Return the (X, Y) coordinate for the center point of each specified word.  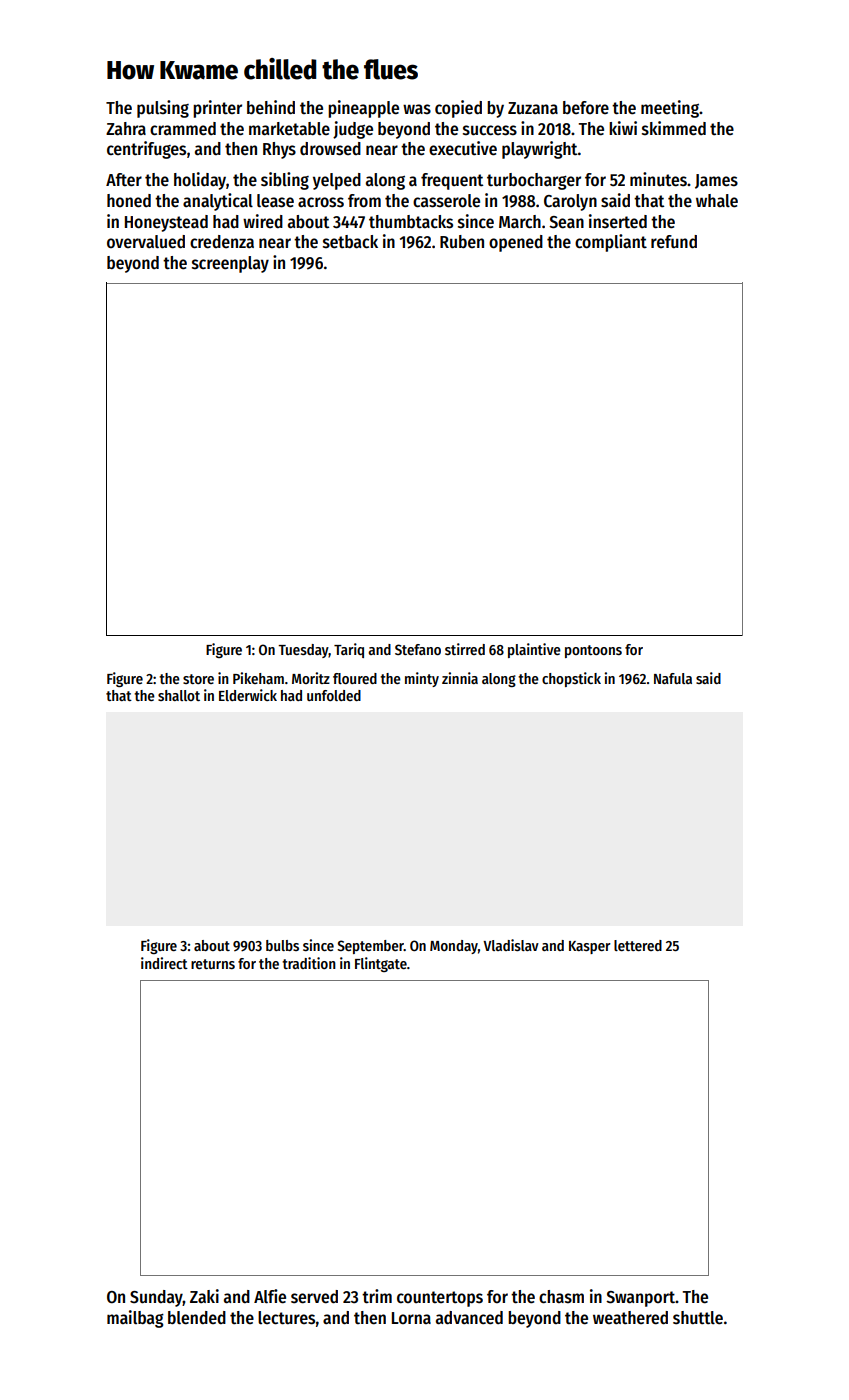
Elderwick (248, 695)
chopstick (571, 679)
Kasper (590, 947)
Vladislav (511, 945)
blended (197, 1318)
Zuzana (533, 108)
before (586, 107)
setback (350, 242)
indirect (164, 963)
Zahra (126, 129)
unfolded (334, 695)
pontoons (593, 651)
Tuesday (303, 651)
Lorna (411, 1318)
